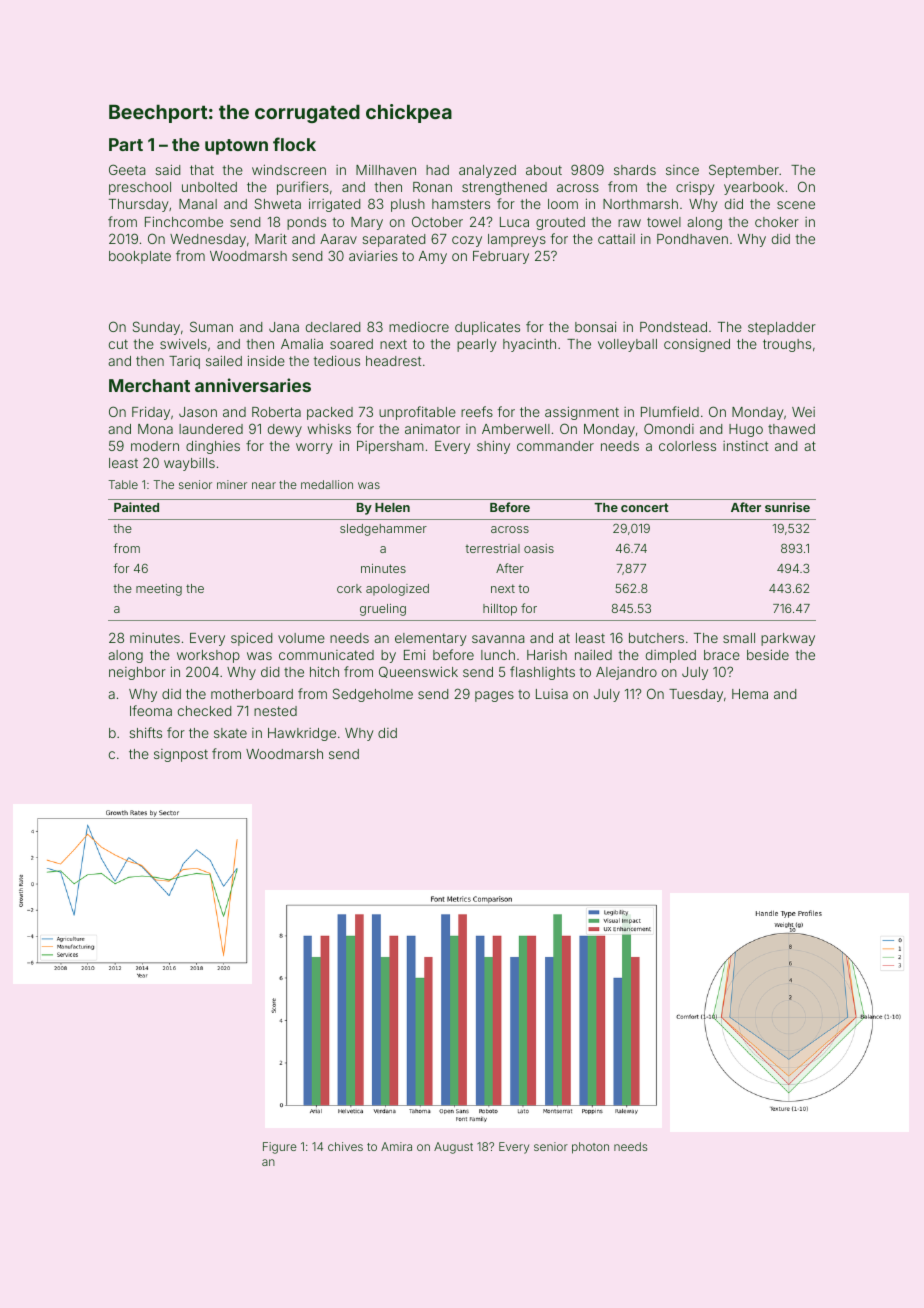 This screenshot has width=924, height=1308. Describe the element at coordinates (670, 411) in the screenshot. I see `Plumfield` at that location.
